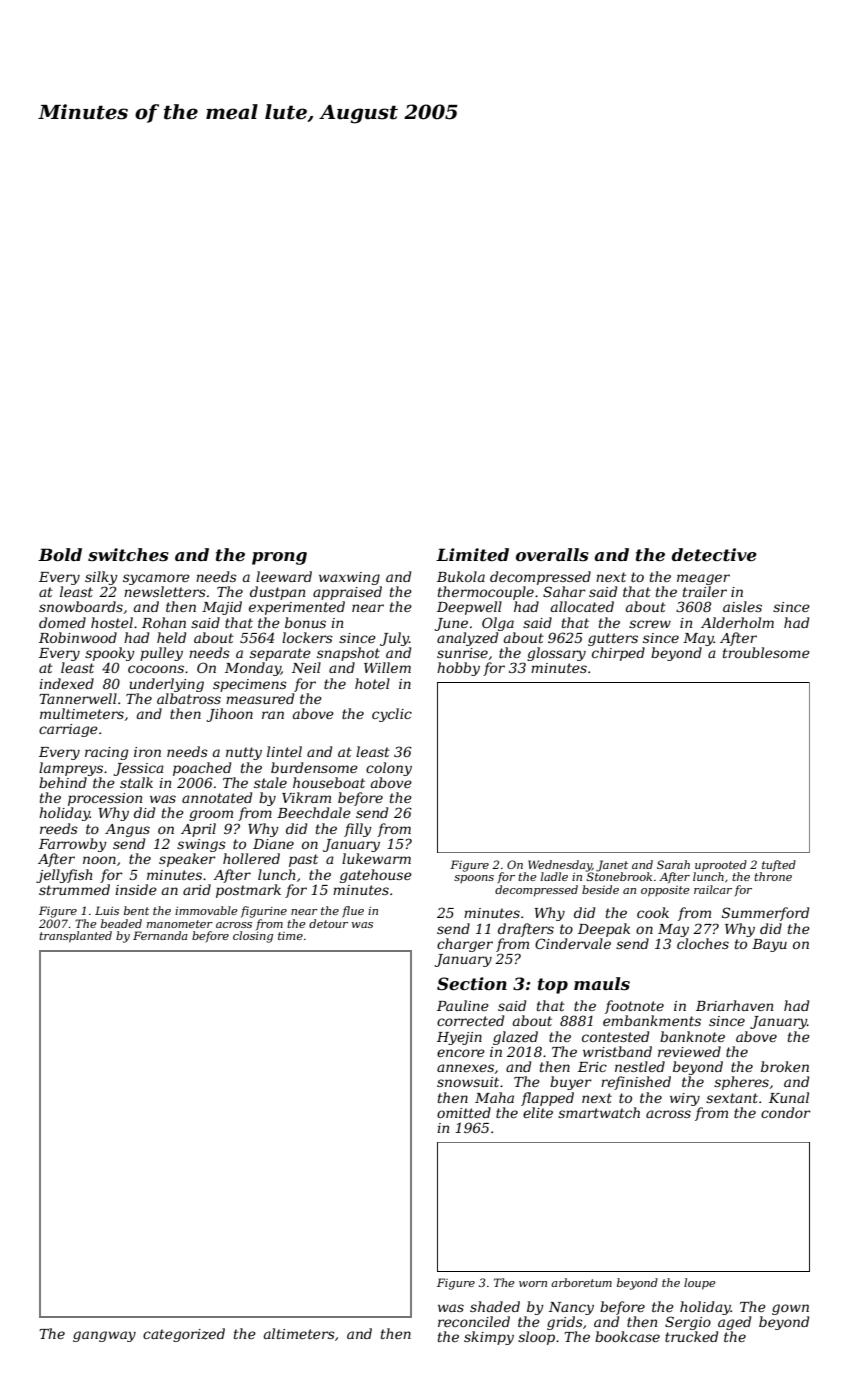 This document has height=1400, width=849. What do you see at coordinates (612, 866) in the document?
I see `Janet` at bounding box center [612, 866].
